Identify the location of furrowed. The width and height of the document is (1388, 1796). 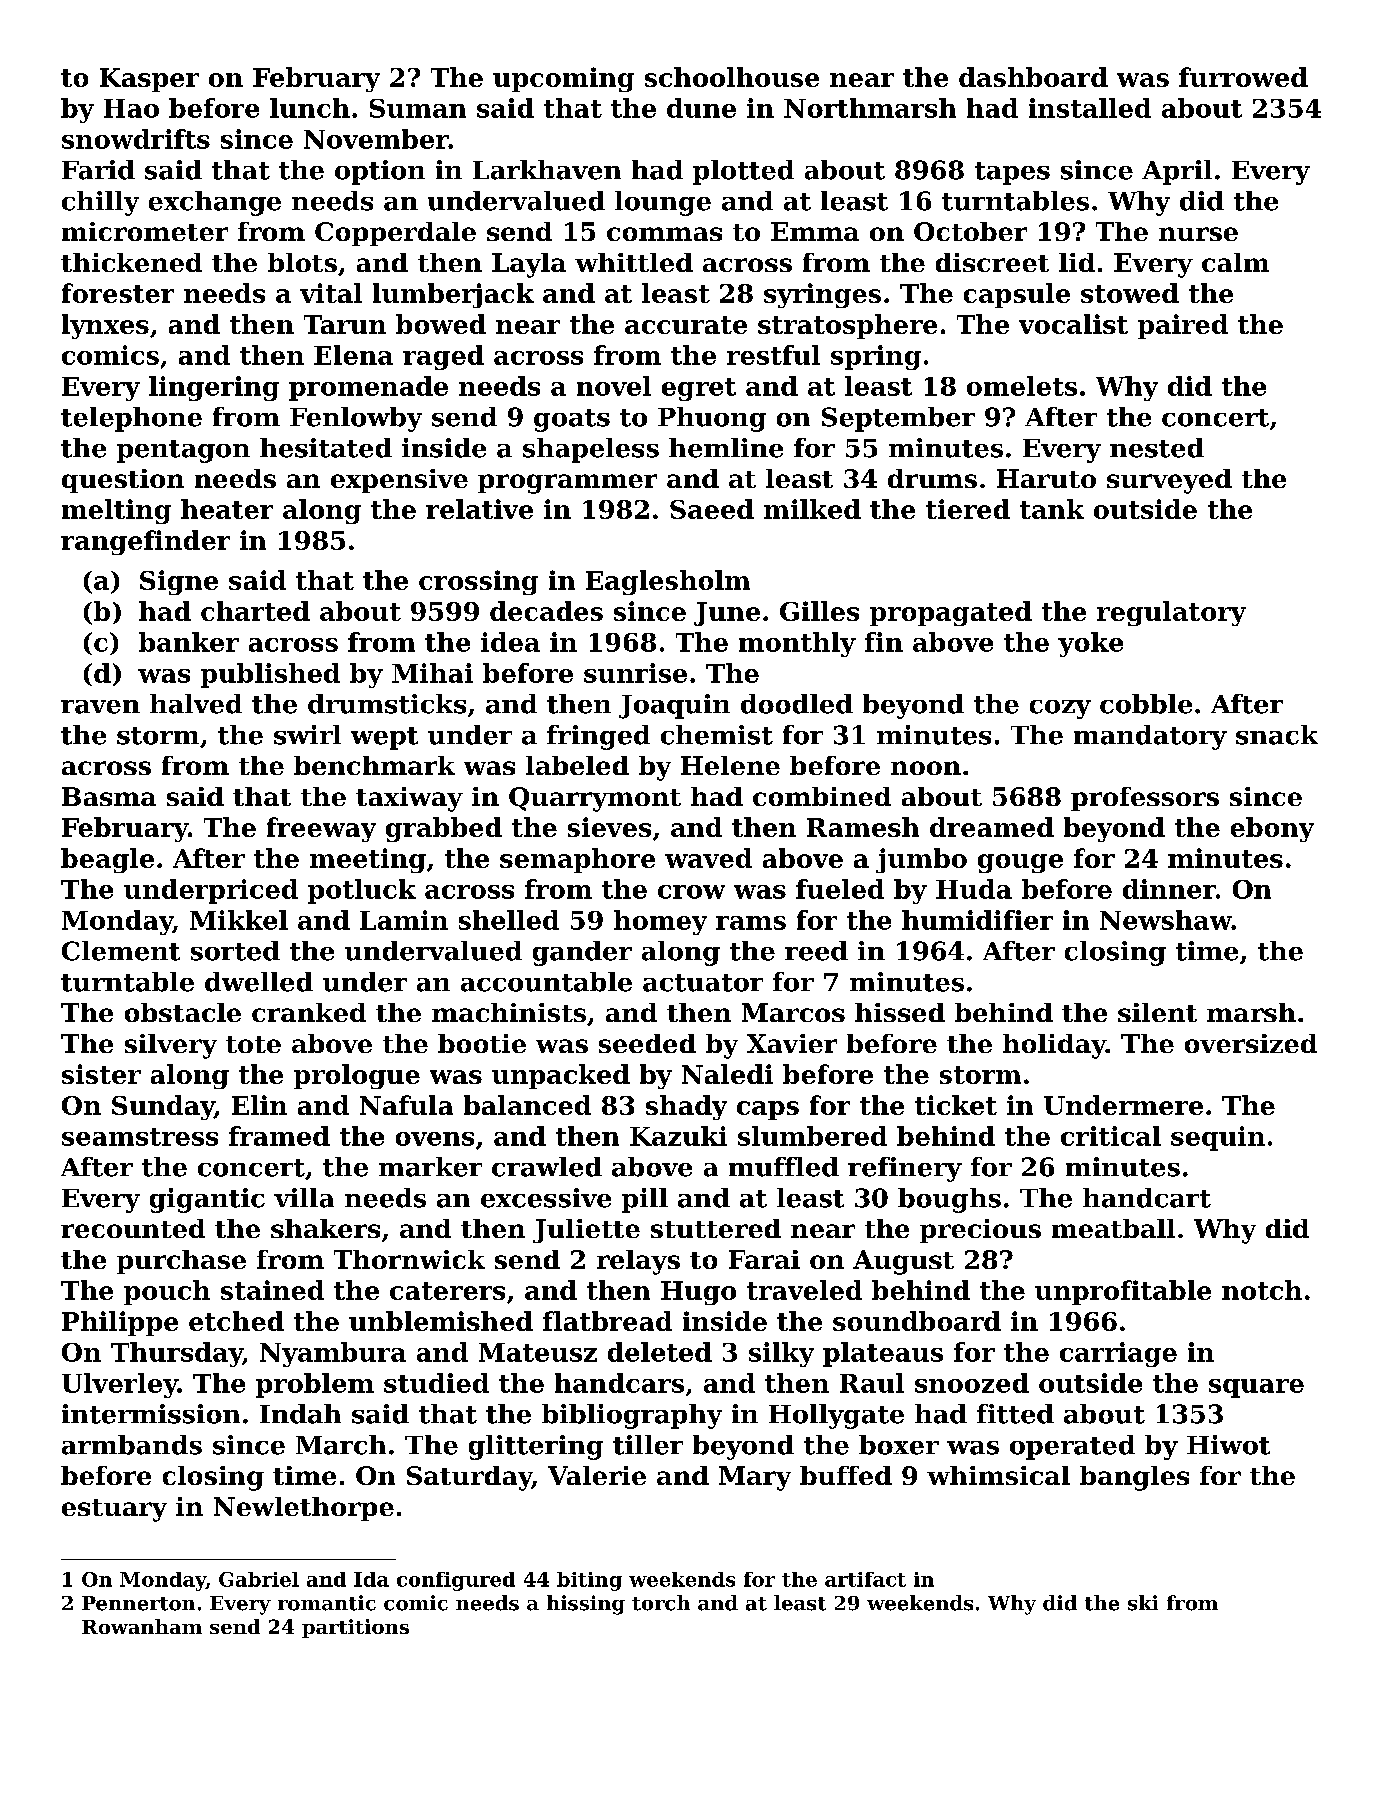
(1243, 77).
